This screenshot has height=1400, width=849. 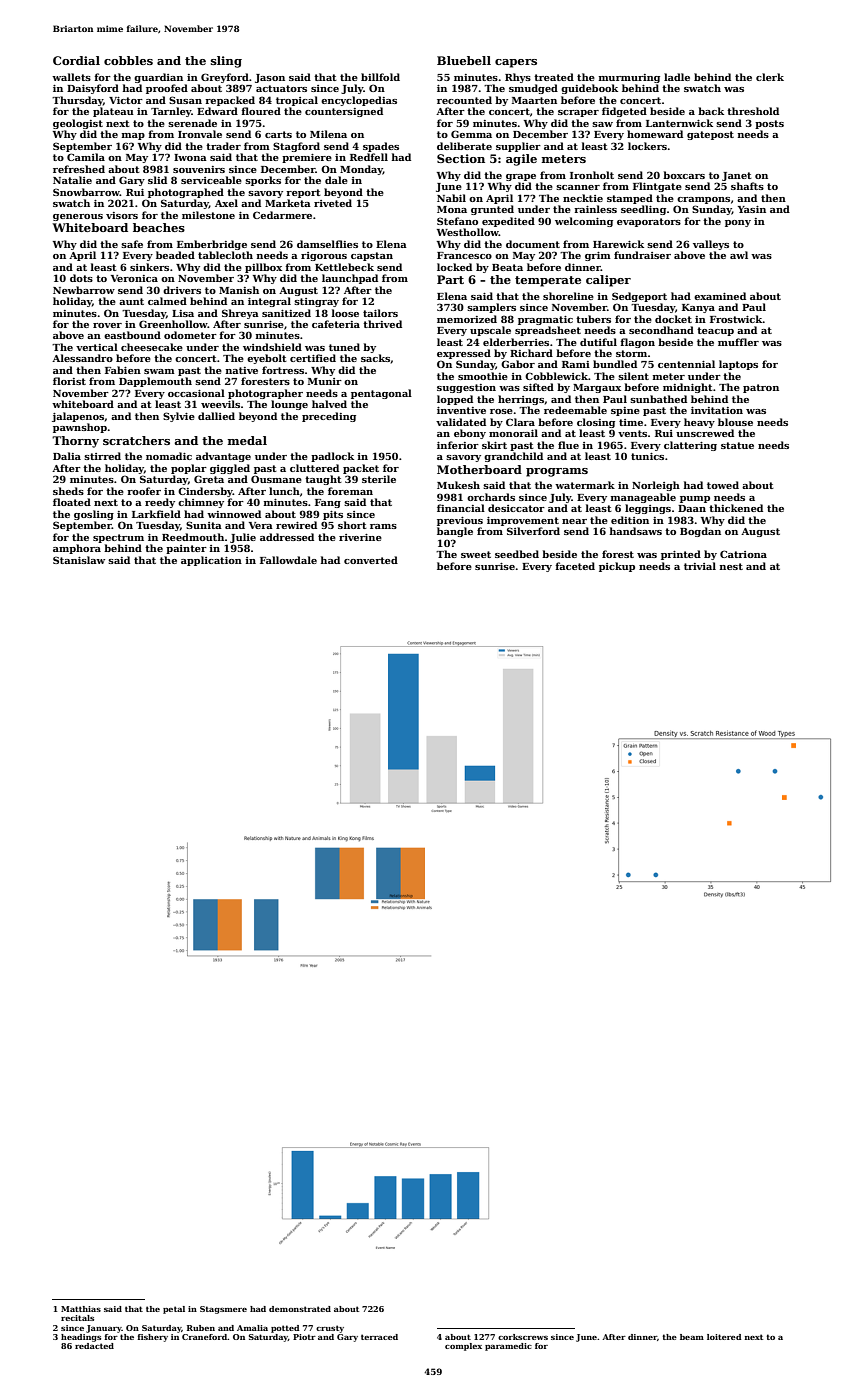 What do you see at coordinates (575, 566) in the screenshot?
I see `faceted` at bounding box center [575, 566].
